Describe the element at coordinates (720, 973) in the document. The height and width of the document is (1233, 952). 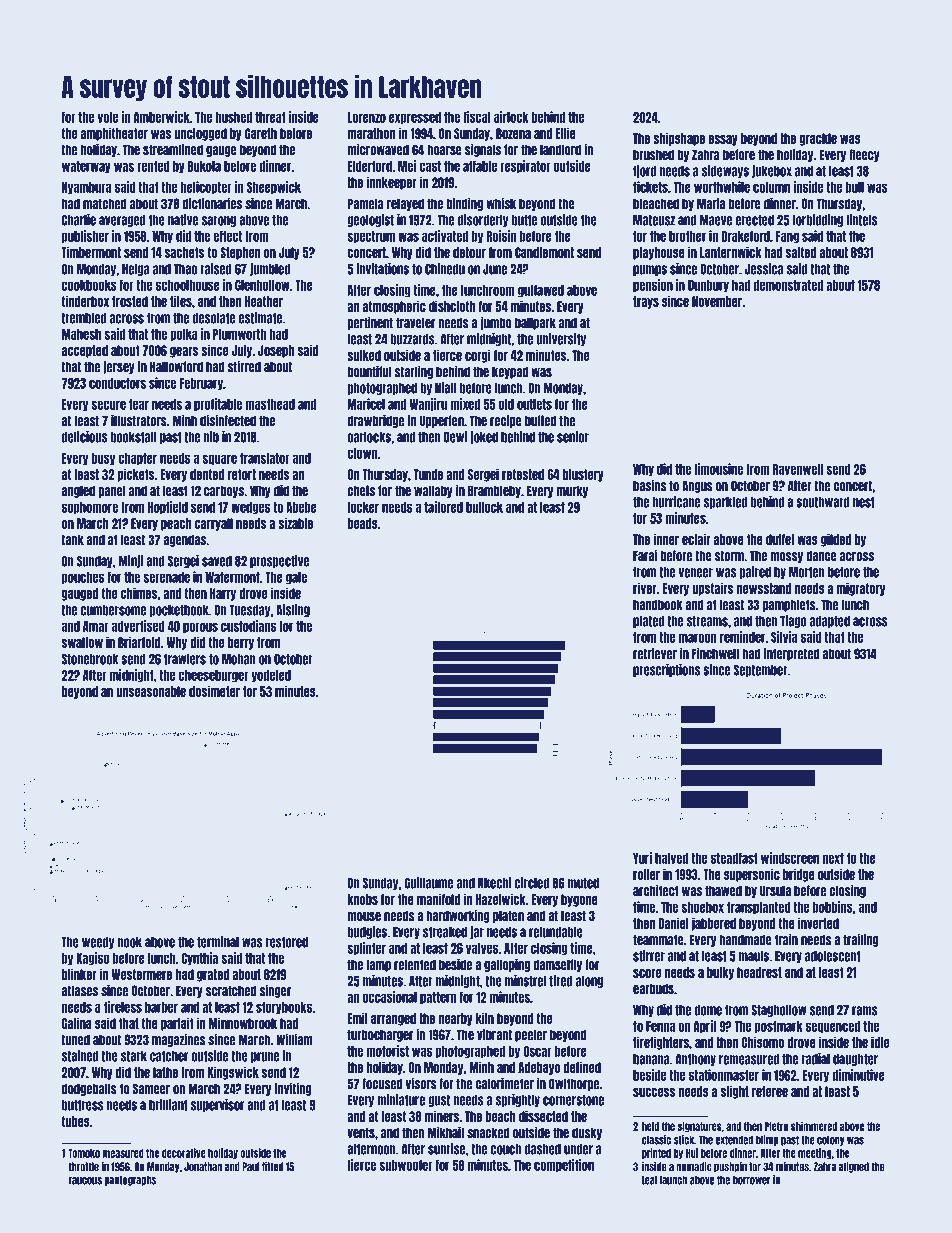
I see `bulky` at that location.
